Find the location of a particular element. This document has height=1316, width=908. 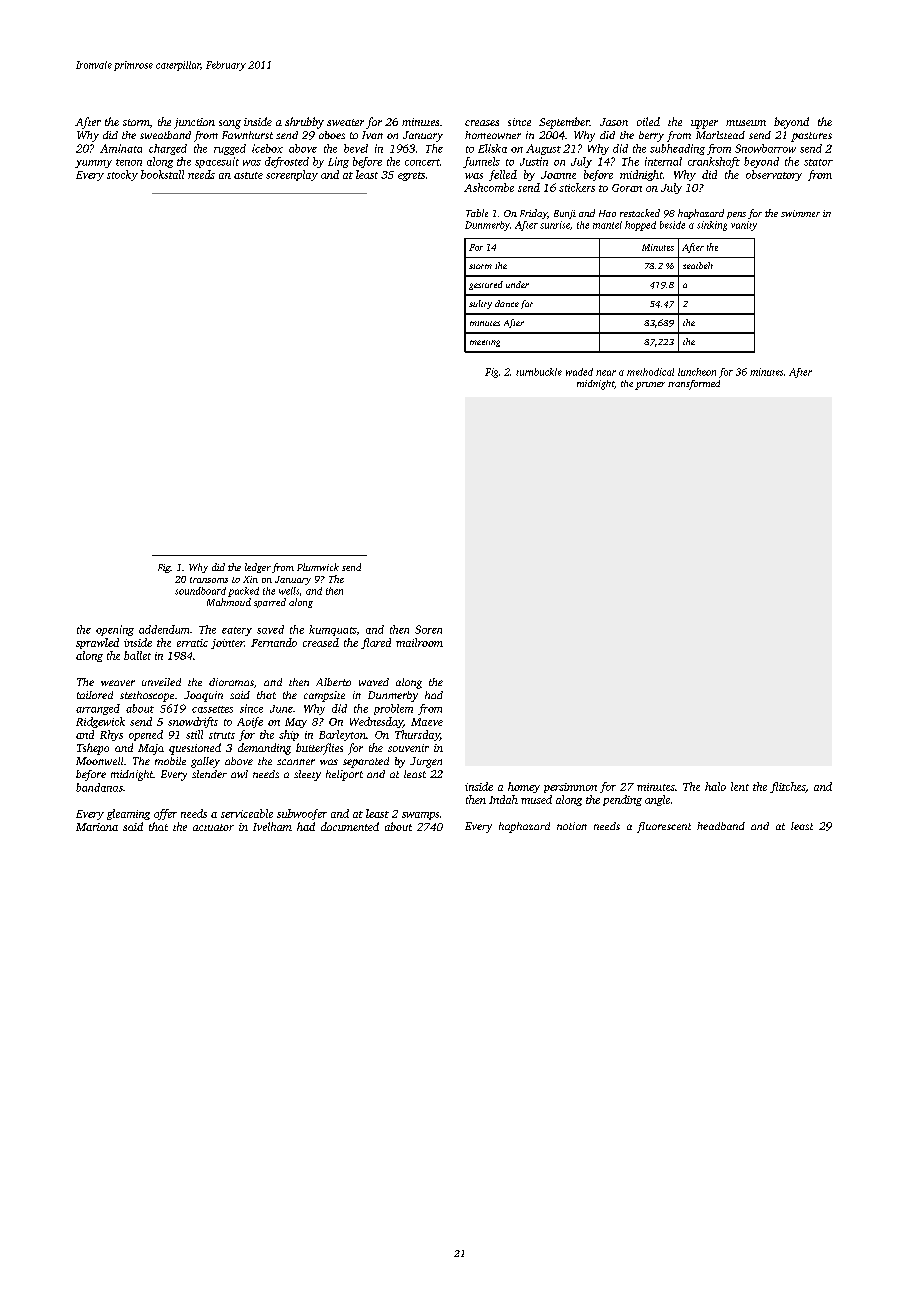

lent is located at coordinates (740, 786).
